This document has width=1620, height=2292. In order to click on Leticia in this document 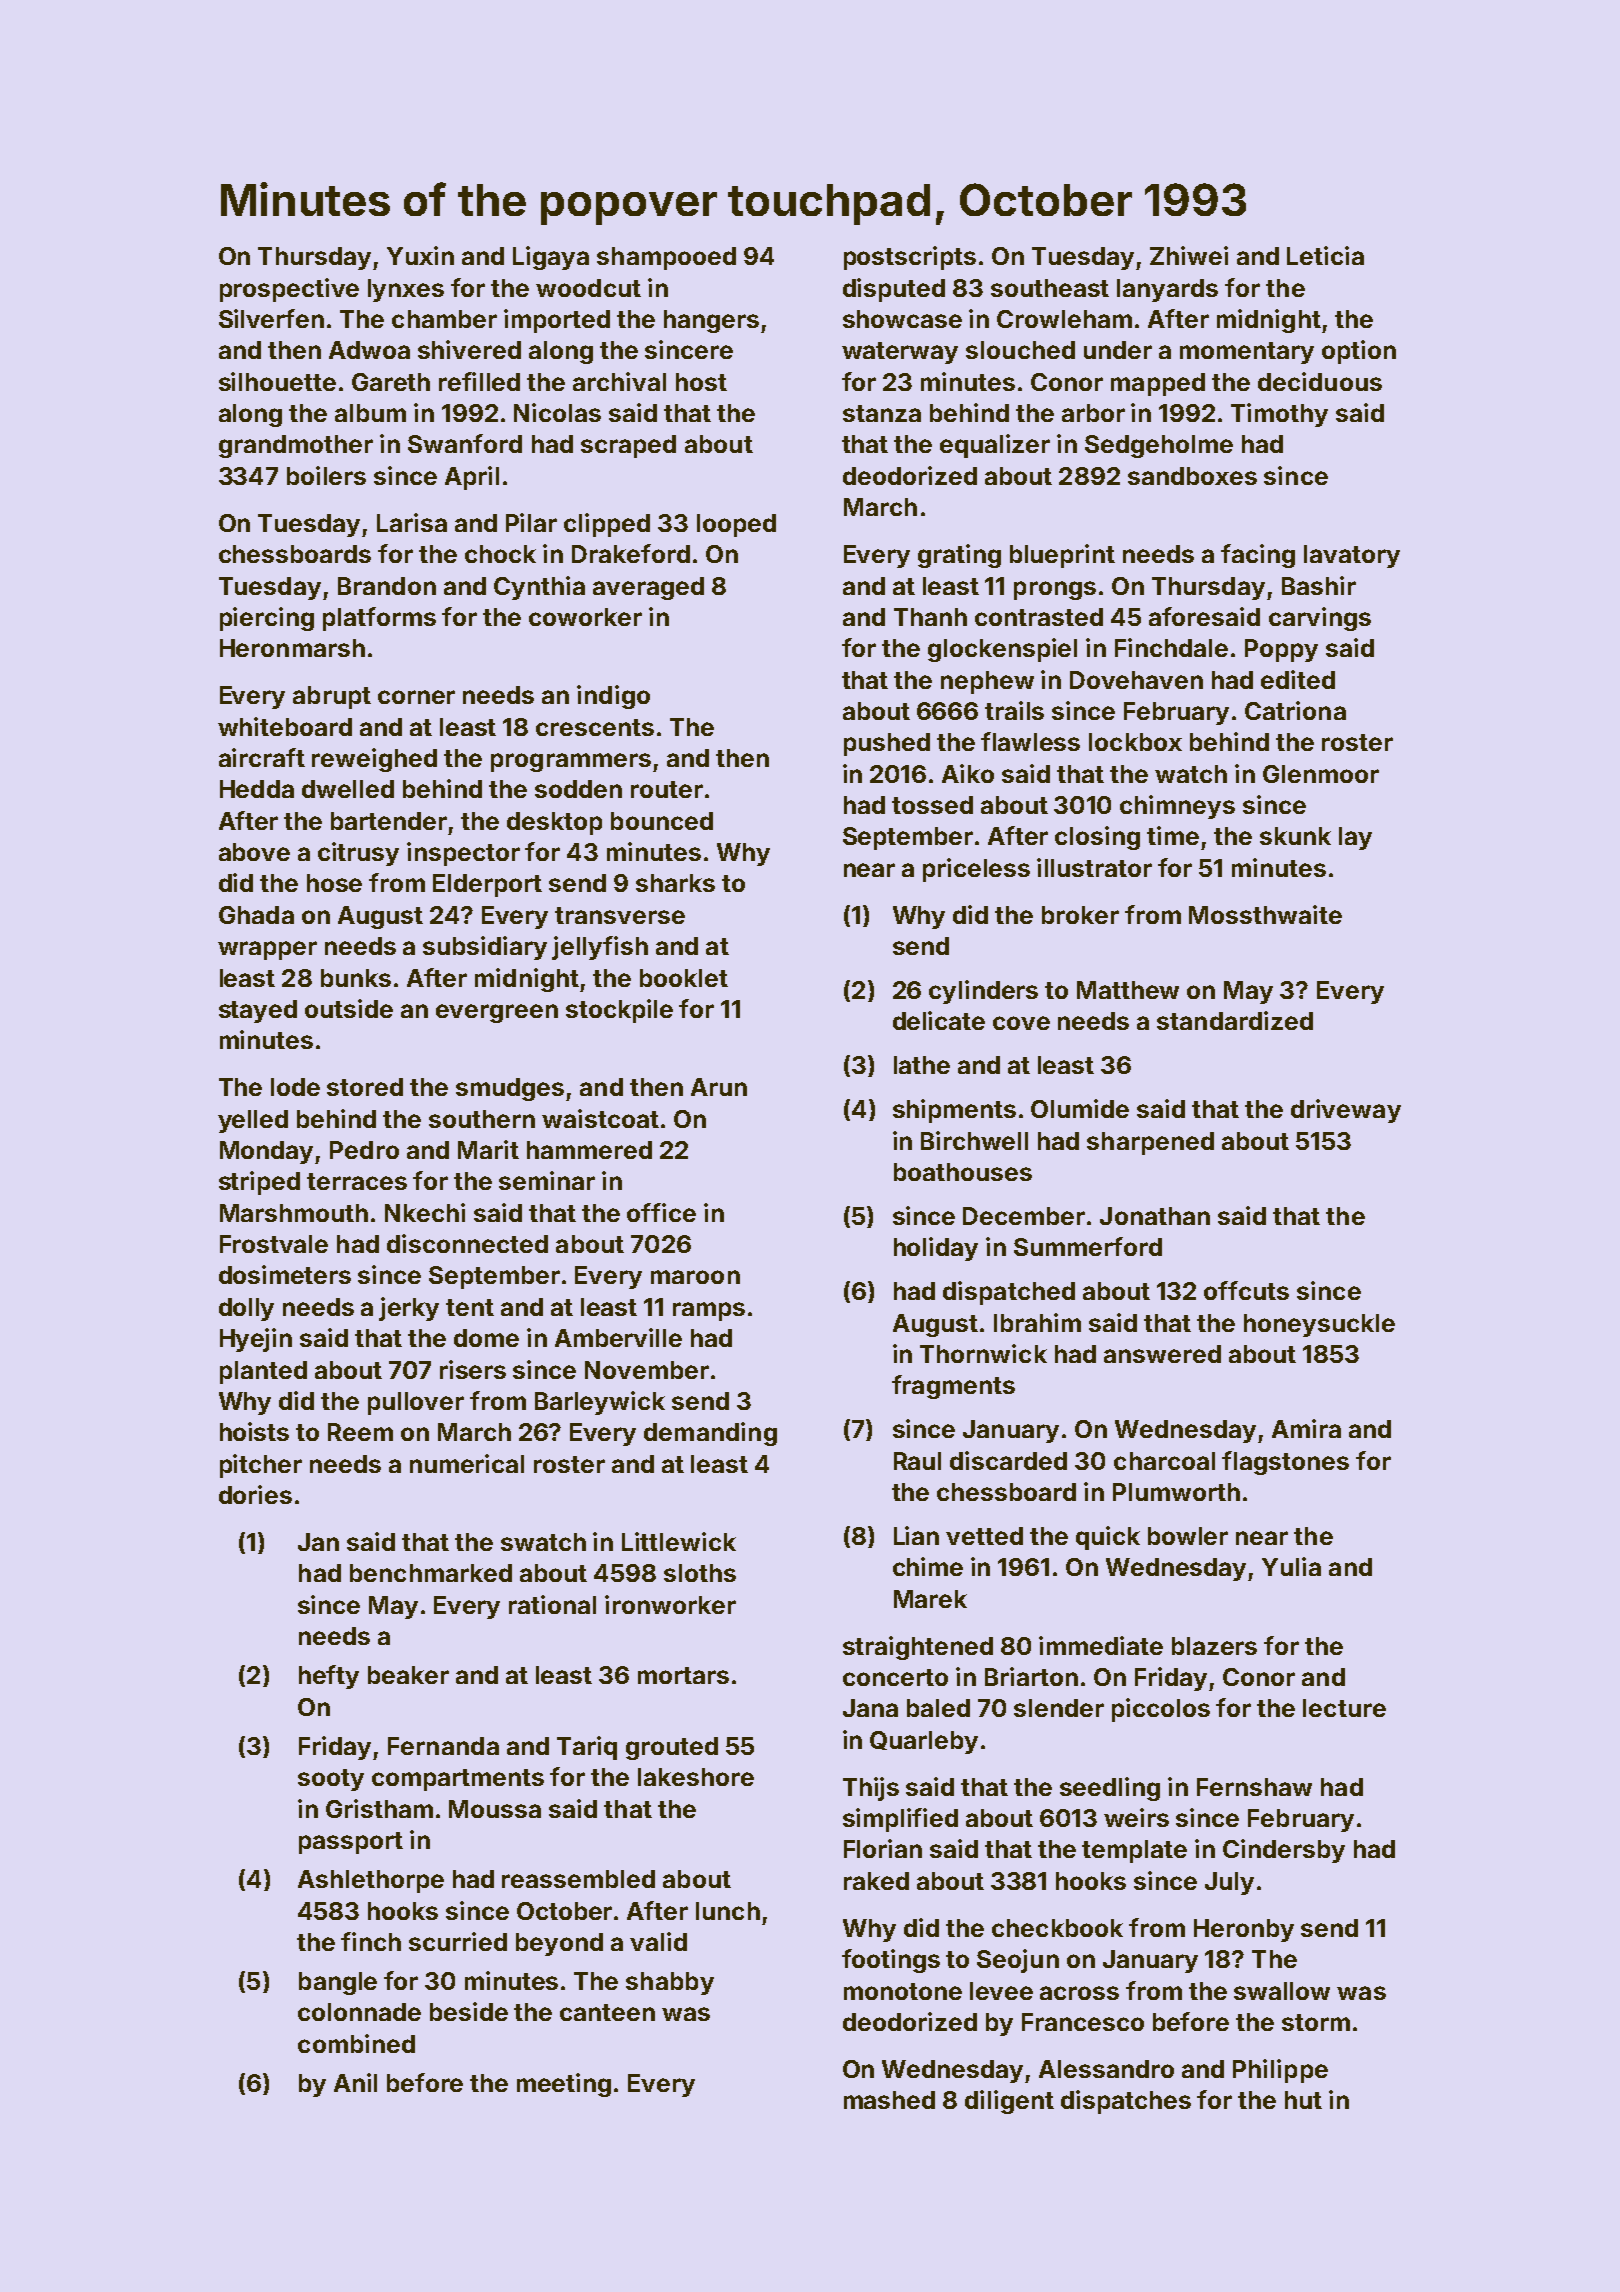, I will do `click(1325, 255)`.
